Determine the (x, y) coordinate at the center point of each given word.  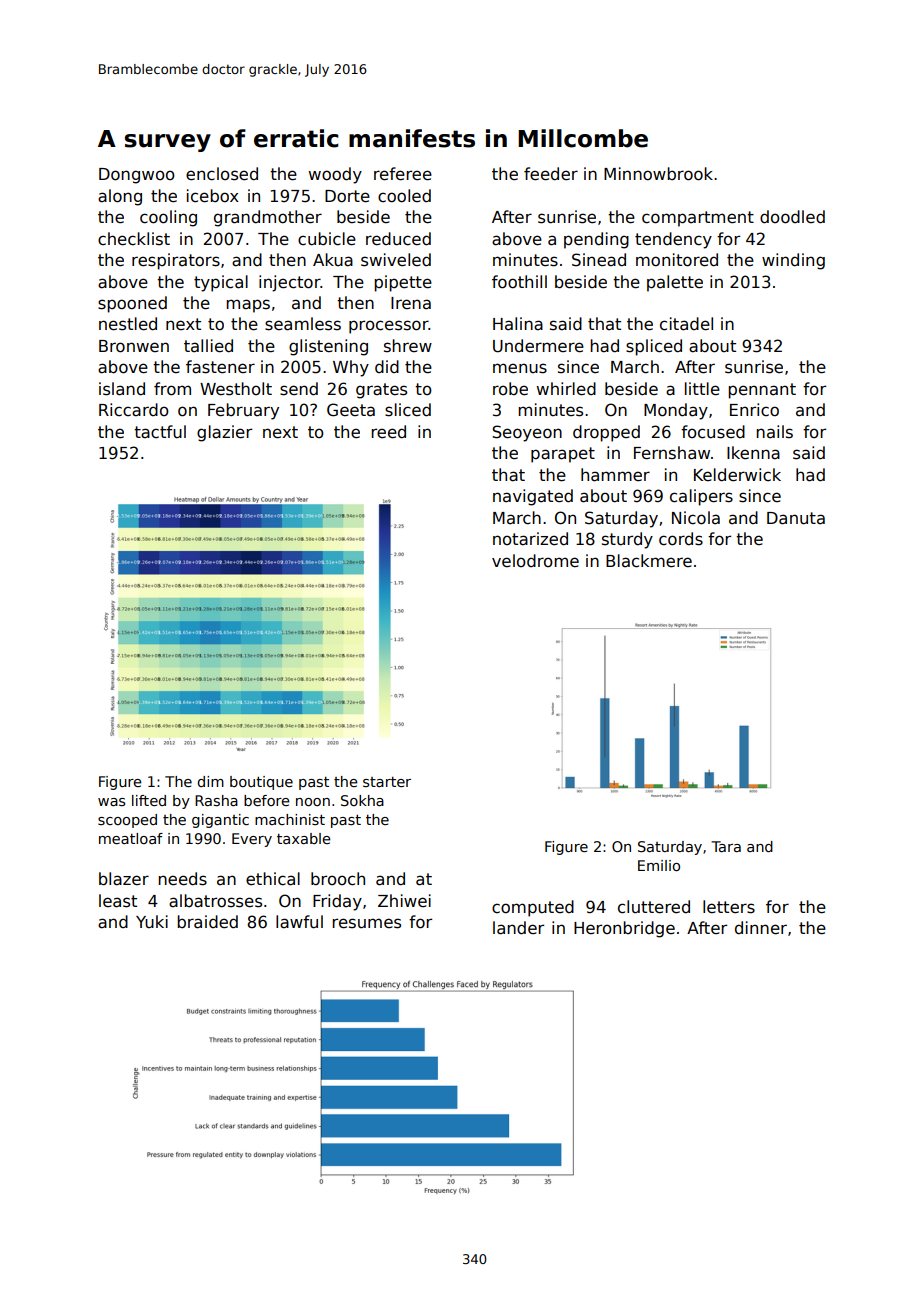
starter (387, 782)
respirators (176, 261)
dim (210, 781)
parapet (563, 455)
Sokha (362, 800)
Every (252, 840)
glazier (224, 433)
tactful (160, 432)
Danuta (796, 518)
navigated (533, 497)
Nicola (696, 518)
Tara (726, 846)
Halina (518, 324)
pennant (762, 391)
